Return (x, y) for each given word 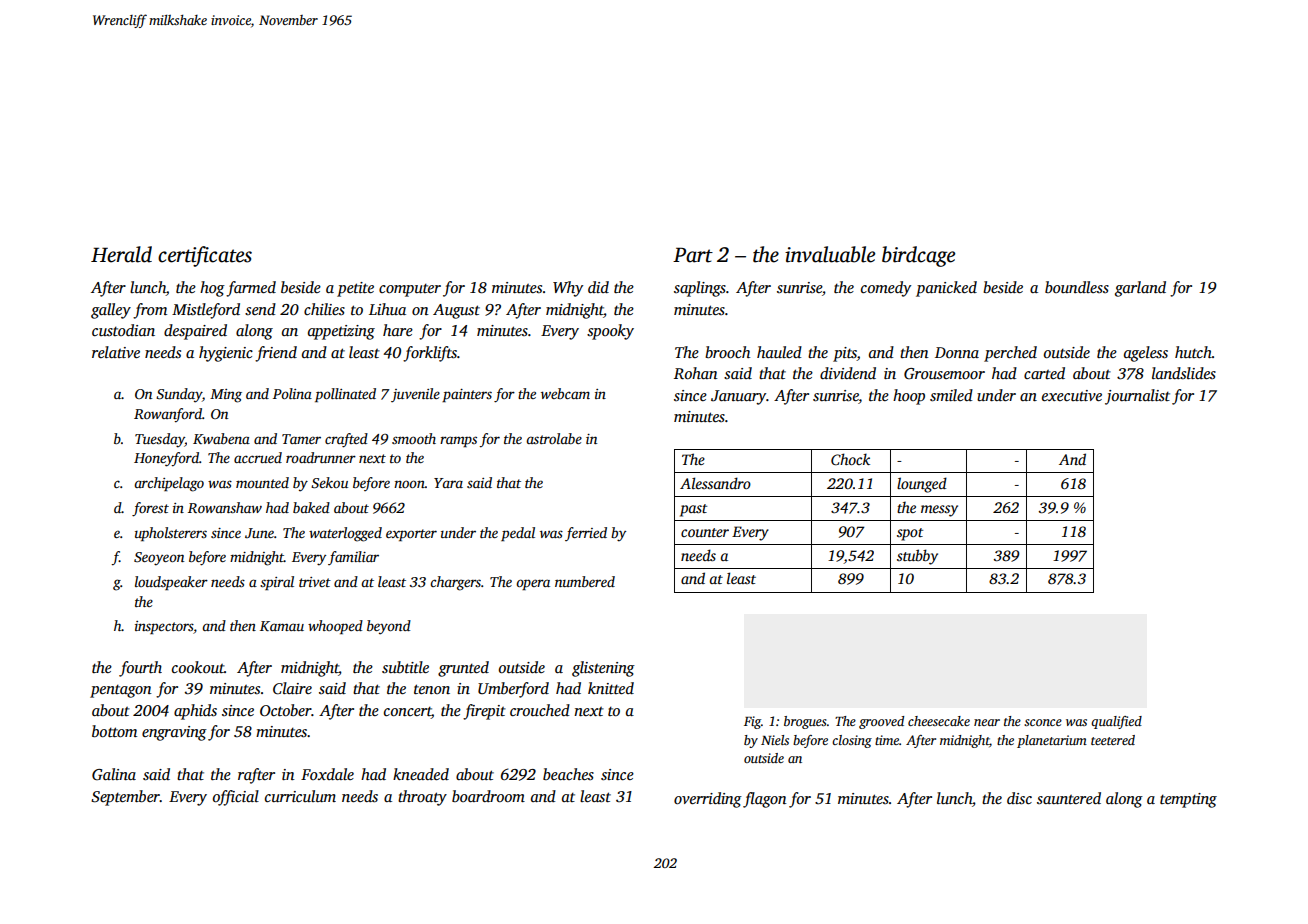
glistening (603, 669)
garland (1140, 289)
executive (1072, 395)
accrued (258, 457)
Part (693, 255)
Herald (121, 254)
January (738, 397)
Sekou (329, 482)
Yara (448, 483)
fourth (140, 669)
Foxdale (327, 774)
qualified (1116, 722)
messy (939, 511)
